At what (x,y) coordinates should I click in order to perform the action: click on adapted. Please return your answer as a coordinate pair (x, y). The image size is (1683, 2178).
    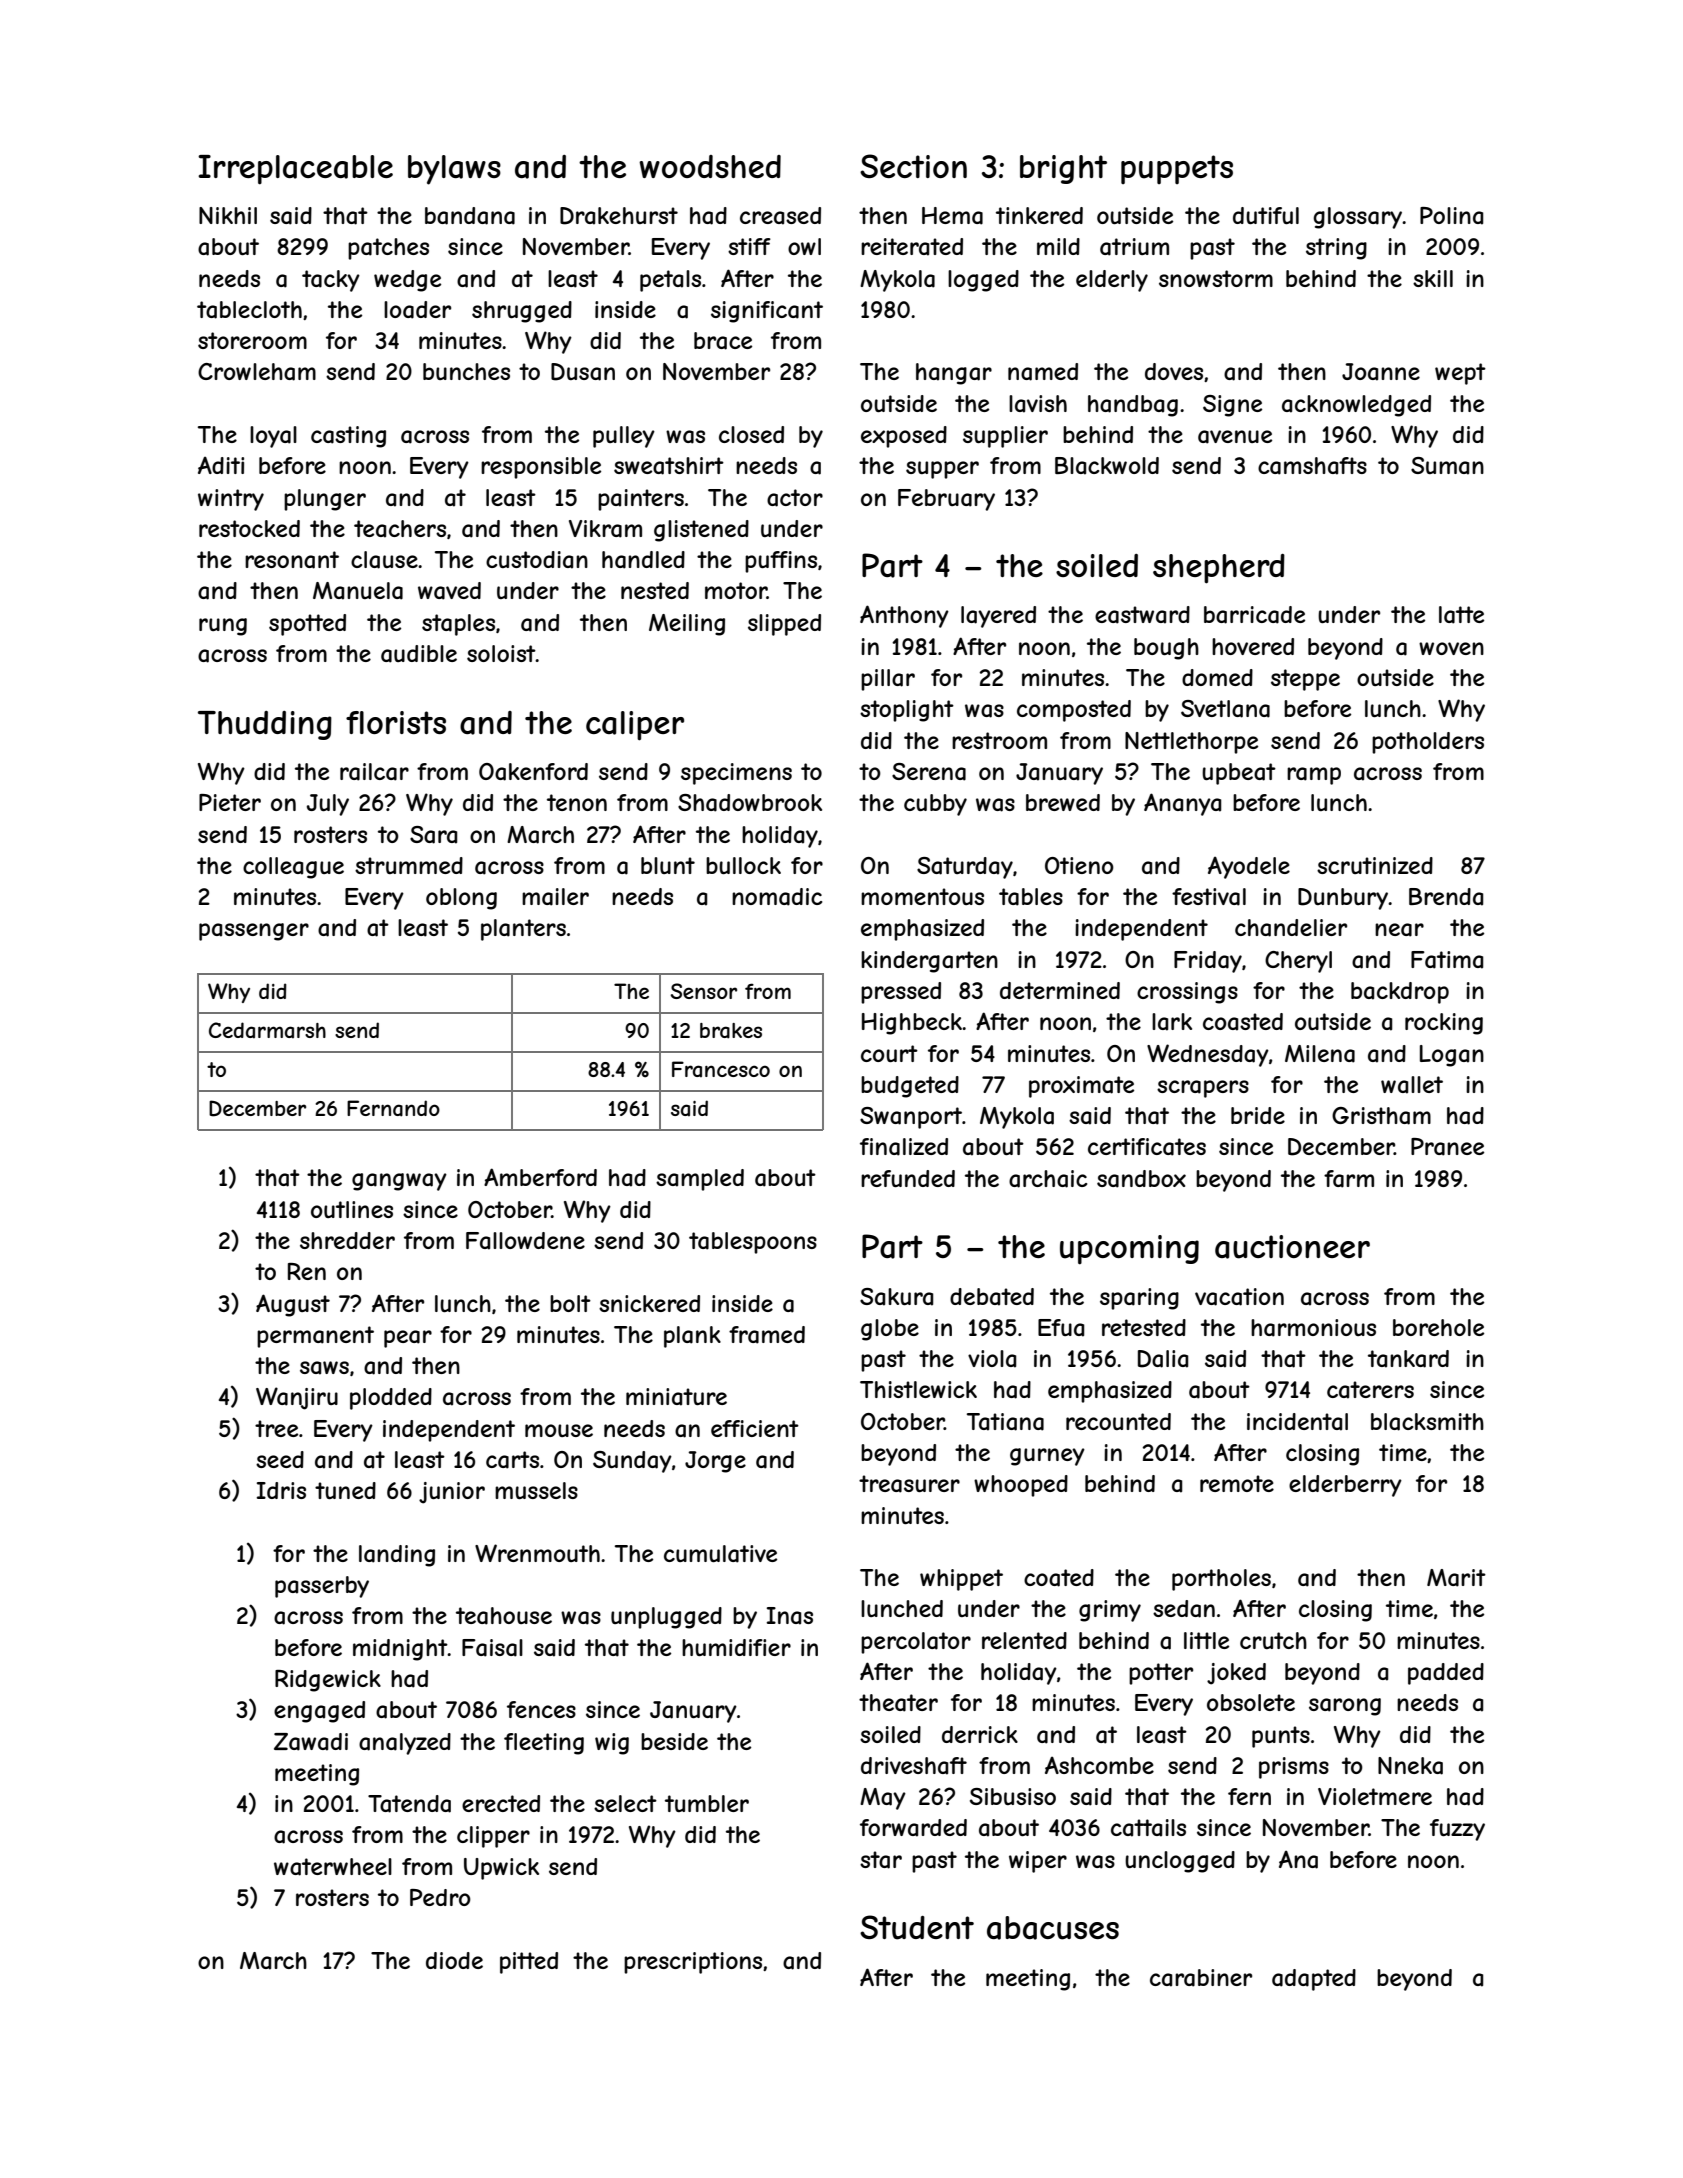
    Looking at the image, I should click on (1314, 1980).
